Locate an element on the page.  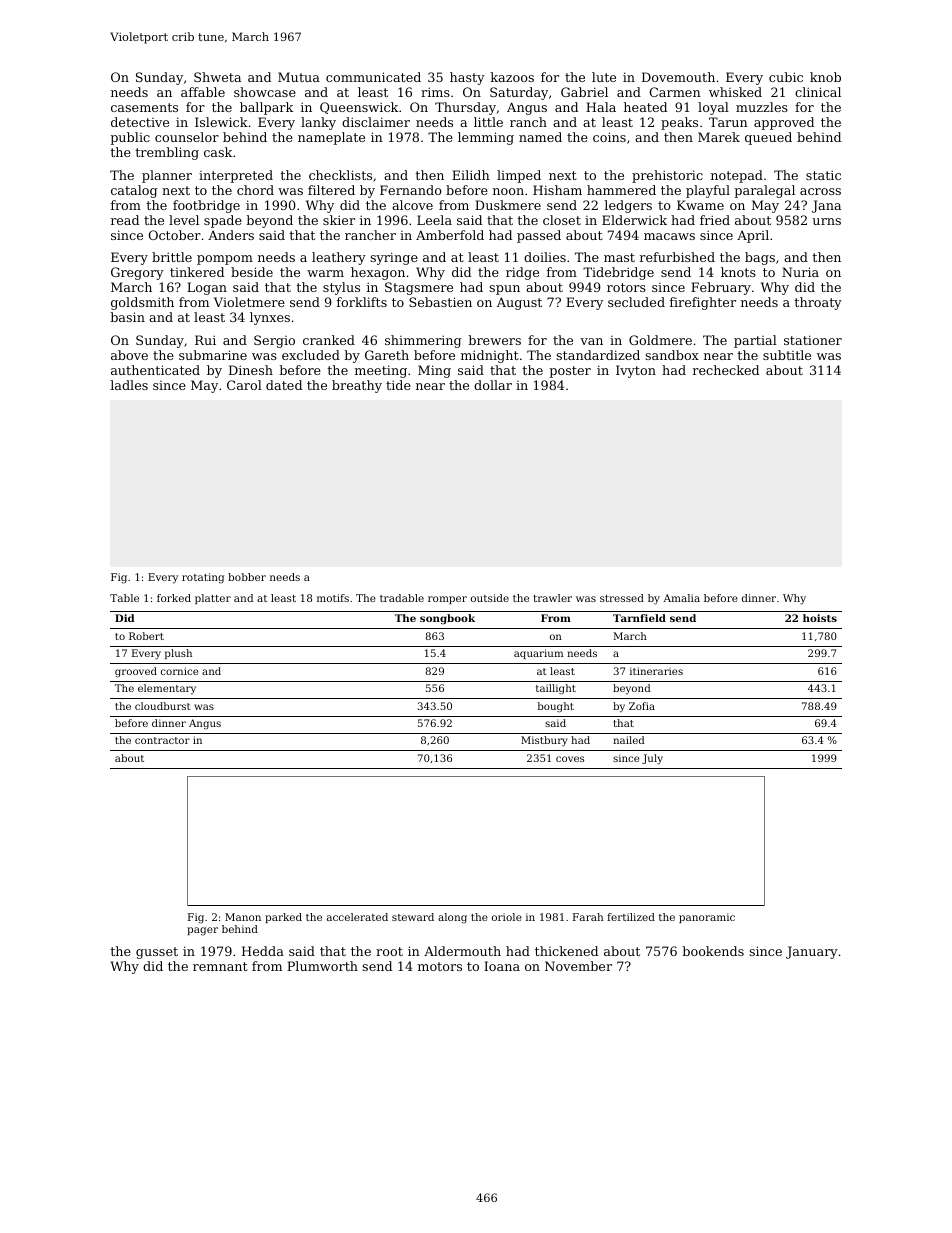
Mistbury is located at coordinates (544, 741).
